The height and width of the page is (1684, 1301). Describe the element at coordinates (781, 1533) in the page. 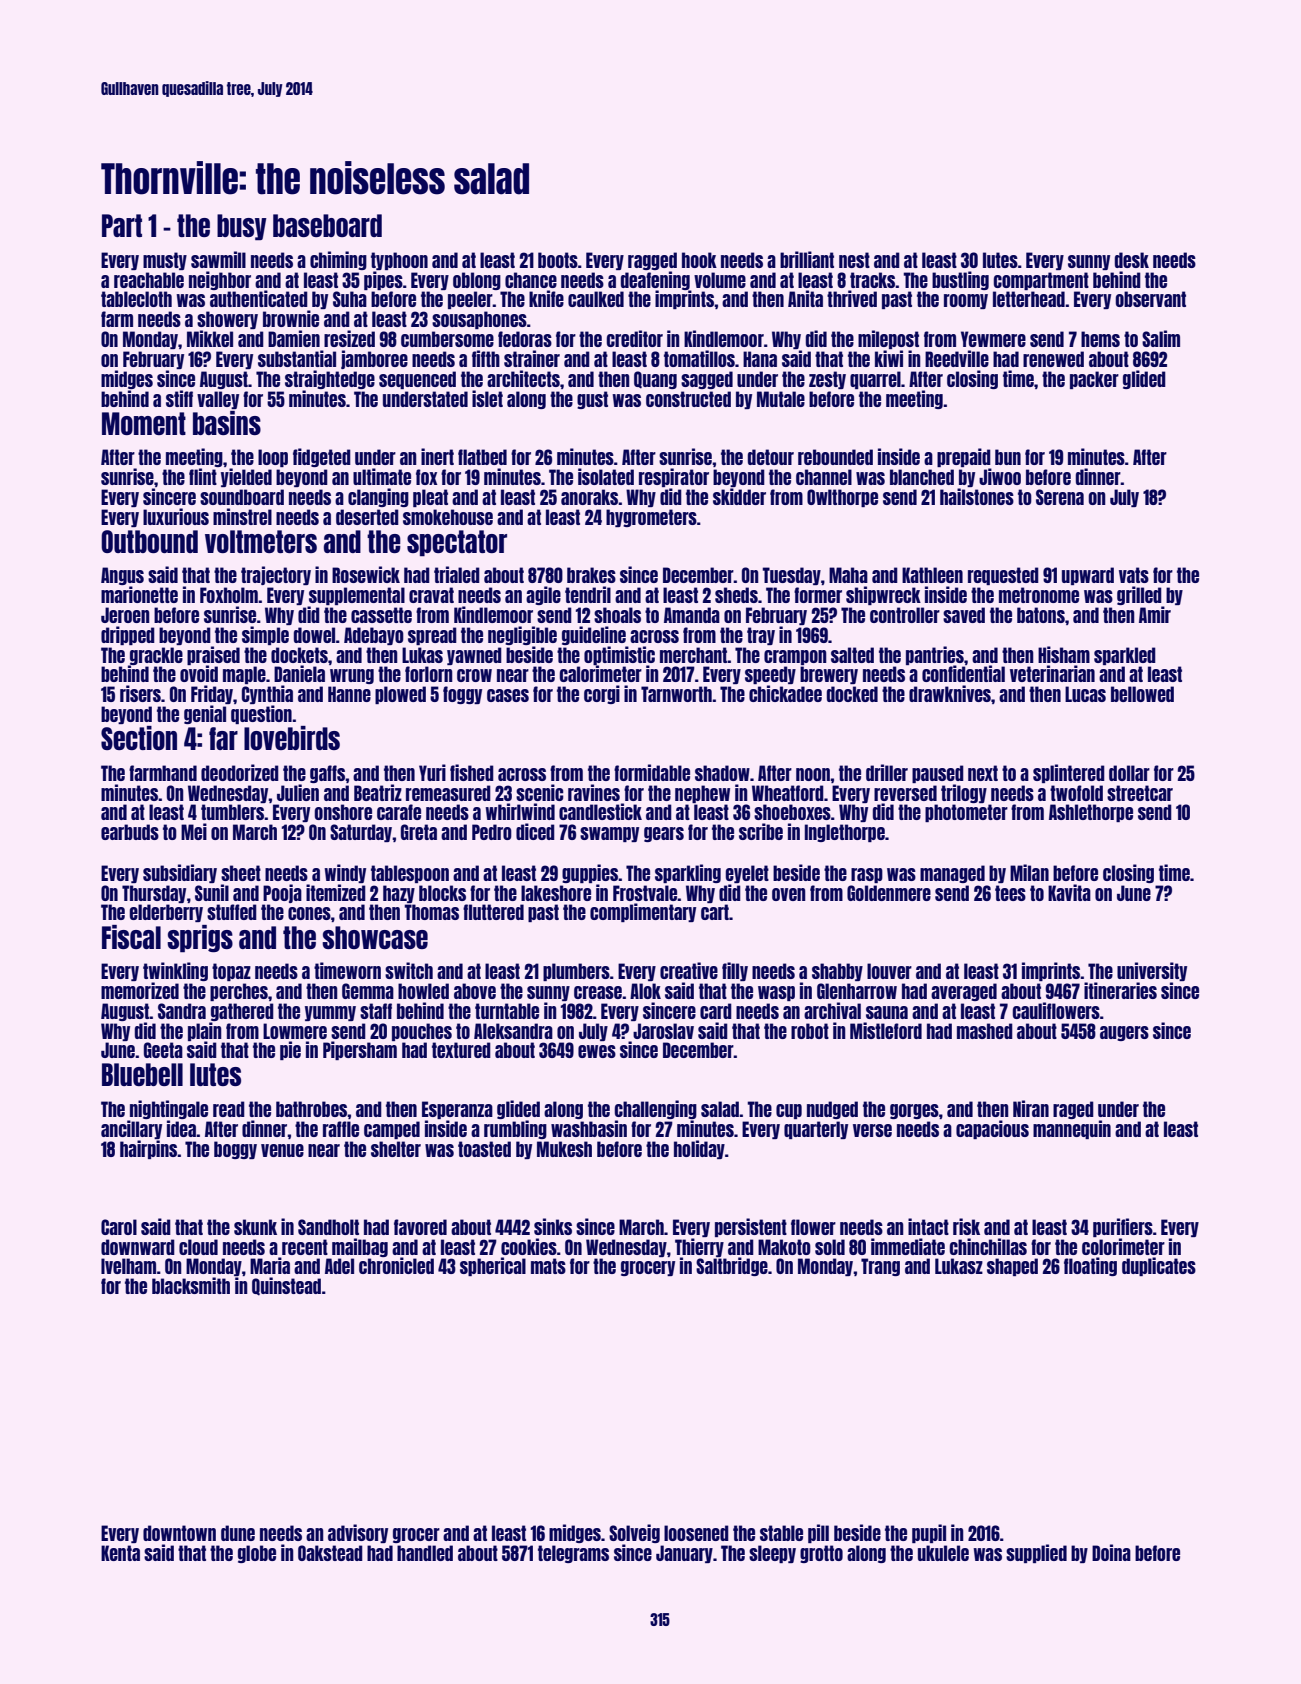

I see `stable` at that location.
